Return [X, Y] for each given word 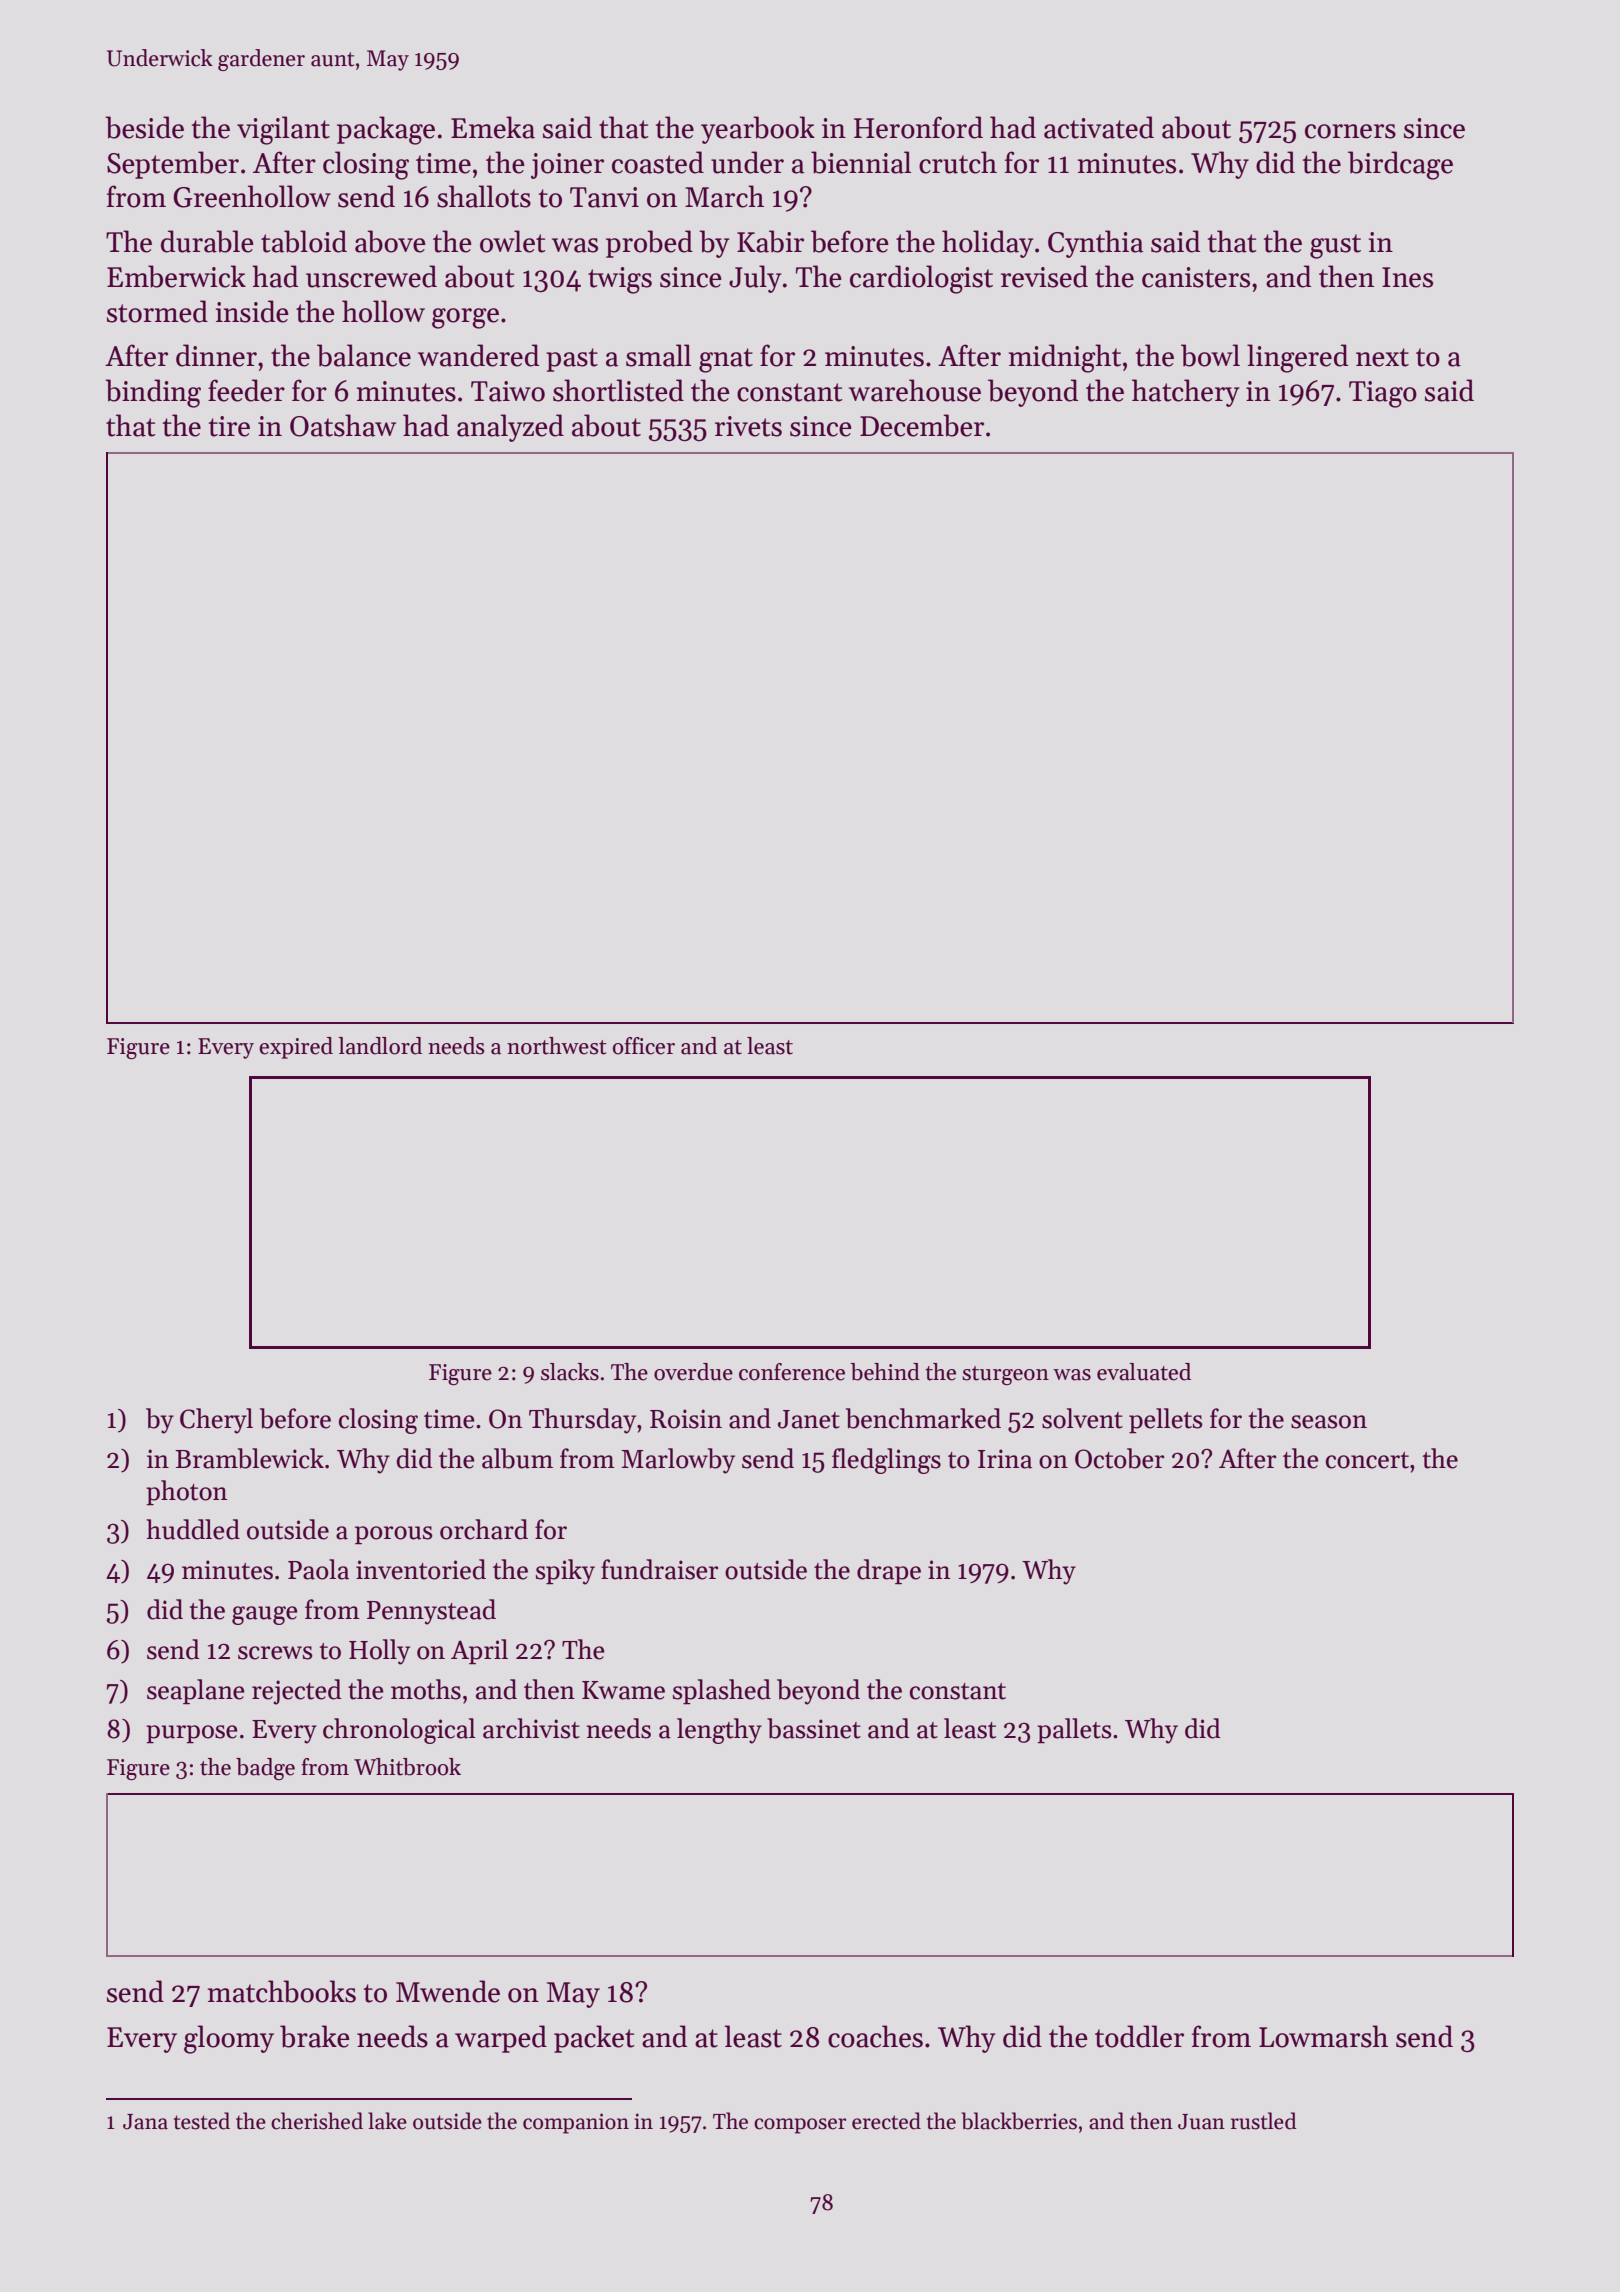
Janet [809, 1419]
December [922, 425]
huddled [193, 1529]
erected [886, 2121]
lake [387, 2121]
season [1329, 1422]
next [1382, 357]
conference [792, 1372]
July [755, 279]
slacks [570, 1372]
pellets [1166, 1421]
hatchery [1186, 393]
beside [144, 127]
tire [229, 426]
